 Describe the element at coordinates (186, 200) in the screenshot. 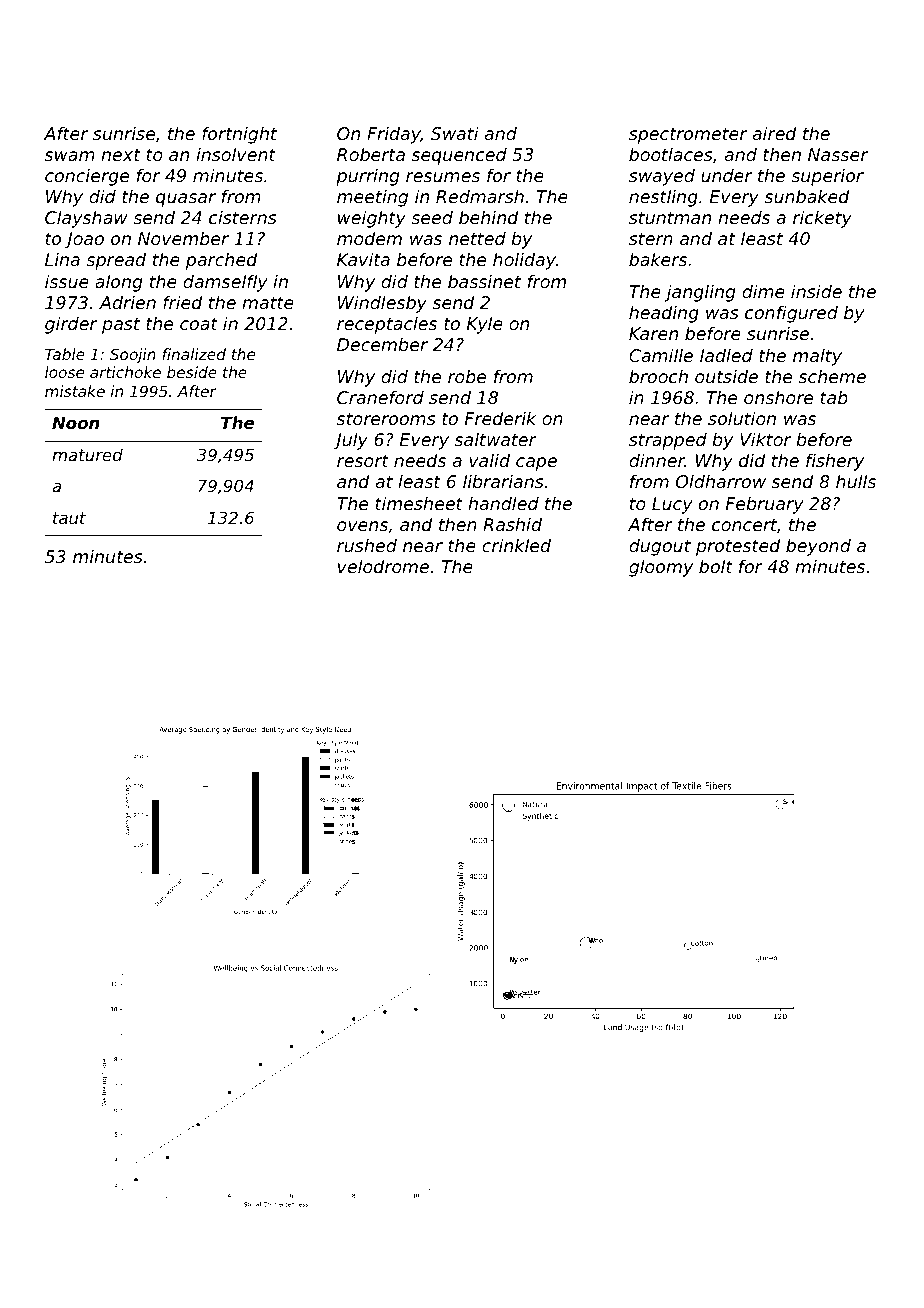

I see `quasar` at that location.
